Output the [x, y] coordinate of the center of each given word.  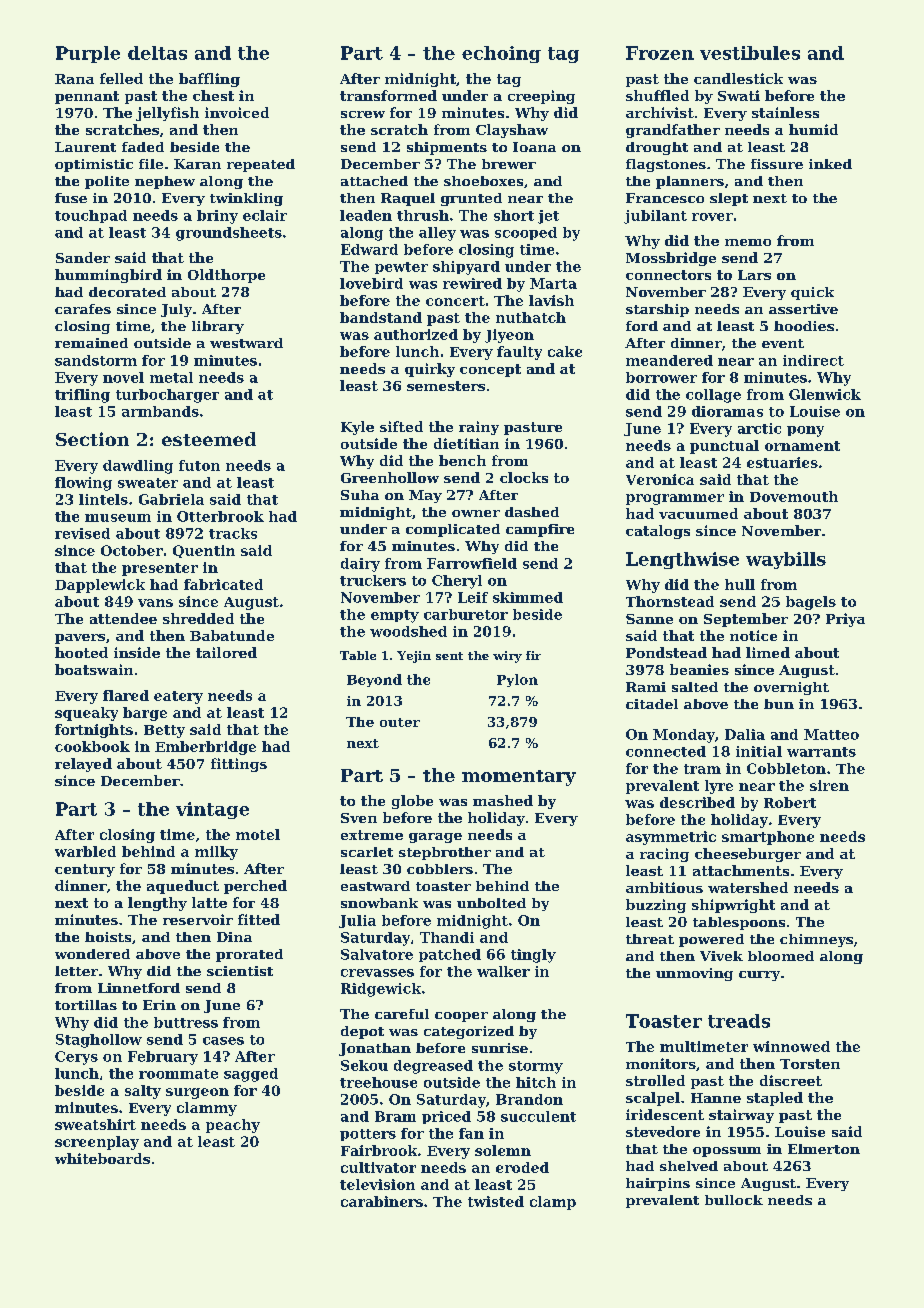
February [163, 1058]
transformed [388, 95]
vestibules [750, 53]
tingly [533, 956]
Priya [845, 620]
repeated [261, 165]
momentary [519, 778]
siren [829, 785]
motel [258, 834]
